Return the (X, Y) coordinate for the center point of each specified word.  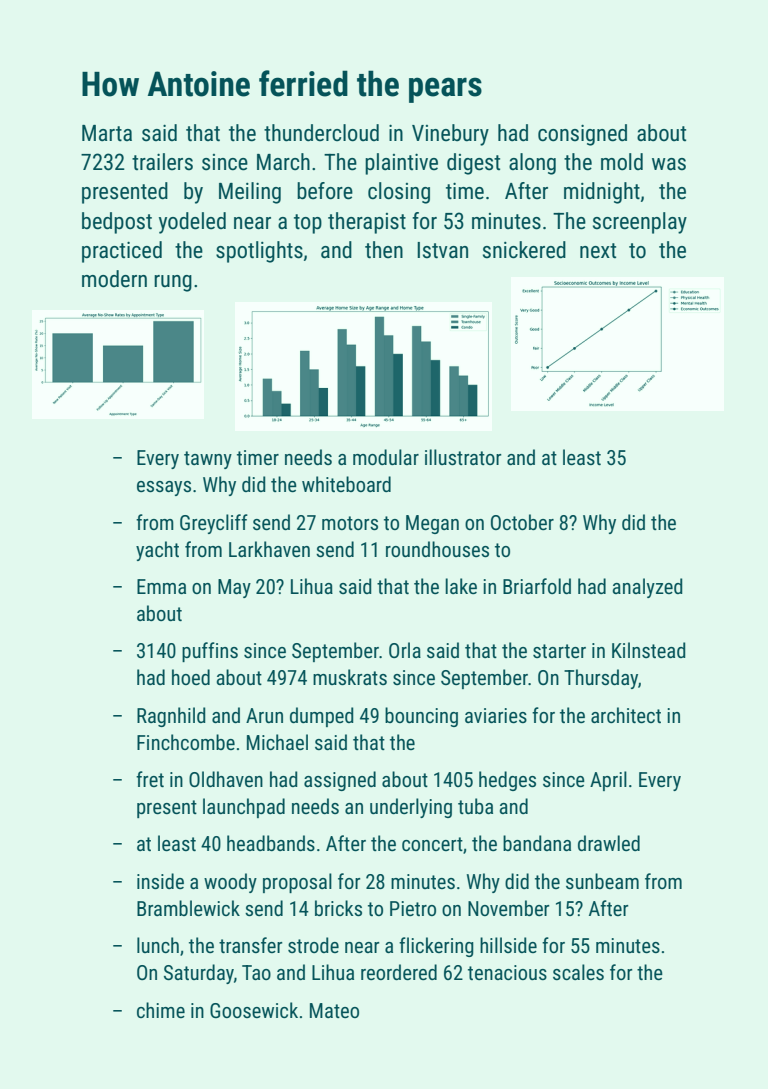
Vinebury (450, 135)
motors (350, 523)
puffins (210, 652)
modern (114, 279)
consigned (582, 135)
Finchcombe (186, 742)
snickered (524, 250)
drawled (609, 843)
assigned (340, 781)
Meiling (250, 193)
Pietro (413, 908)
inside (160, 881)
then (384, 250)
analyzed (648, 588)
